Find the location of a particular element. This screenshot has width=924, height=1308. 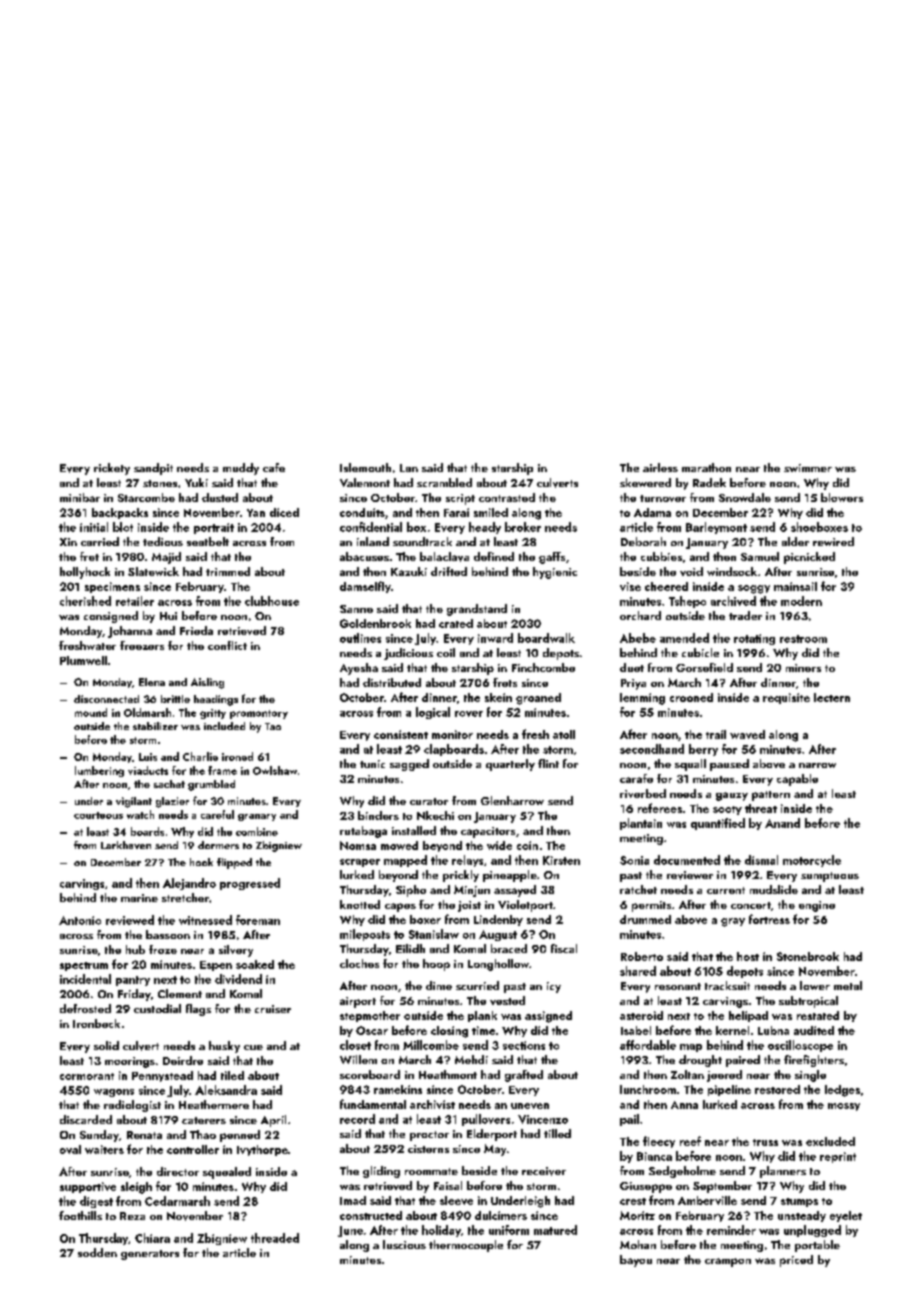

Tao is located at coordinates (273, 726).
